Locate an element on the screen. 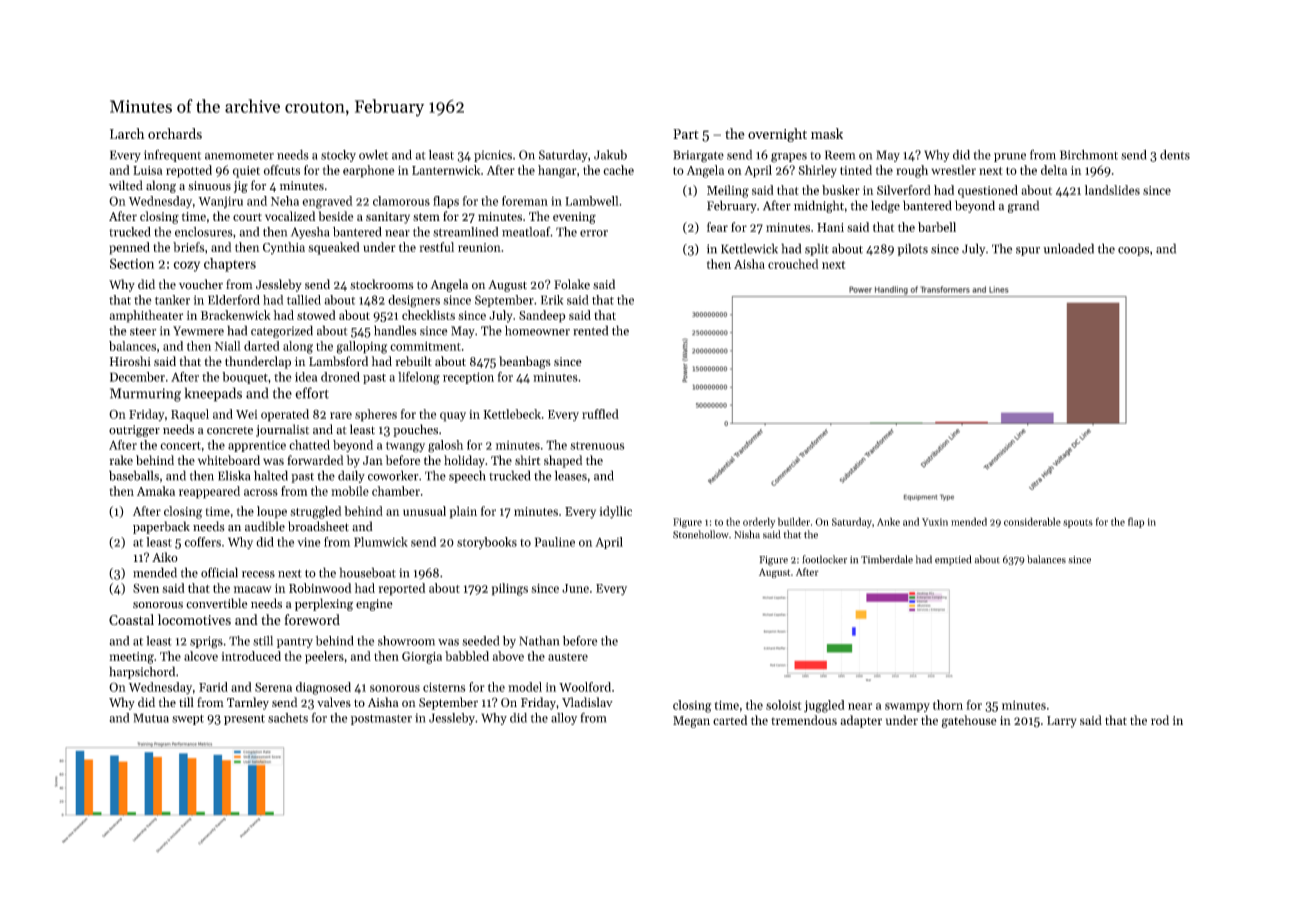  emptied is located at coordinates (953, 560).
